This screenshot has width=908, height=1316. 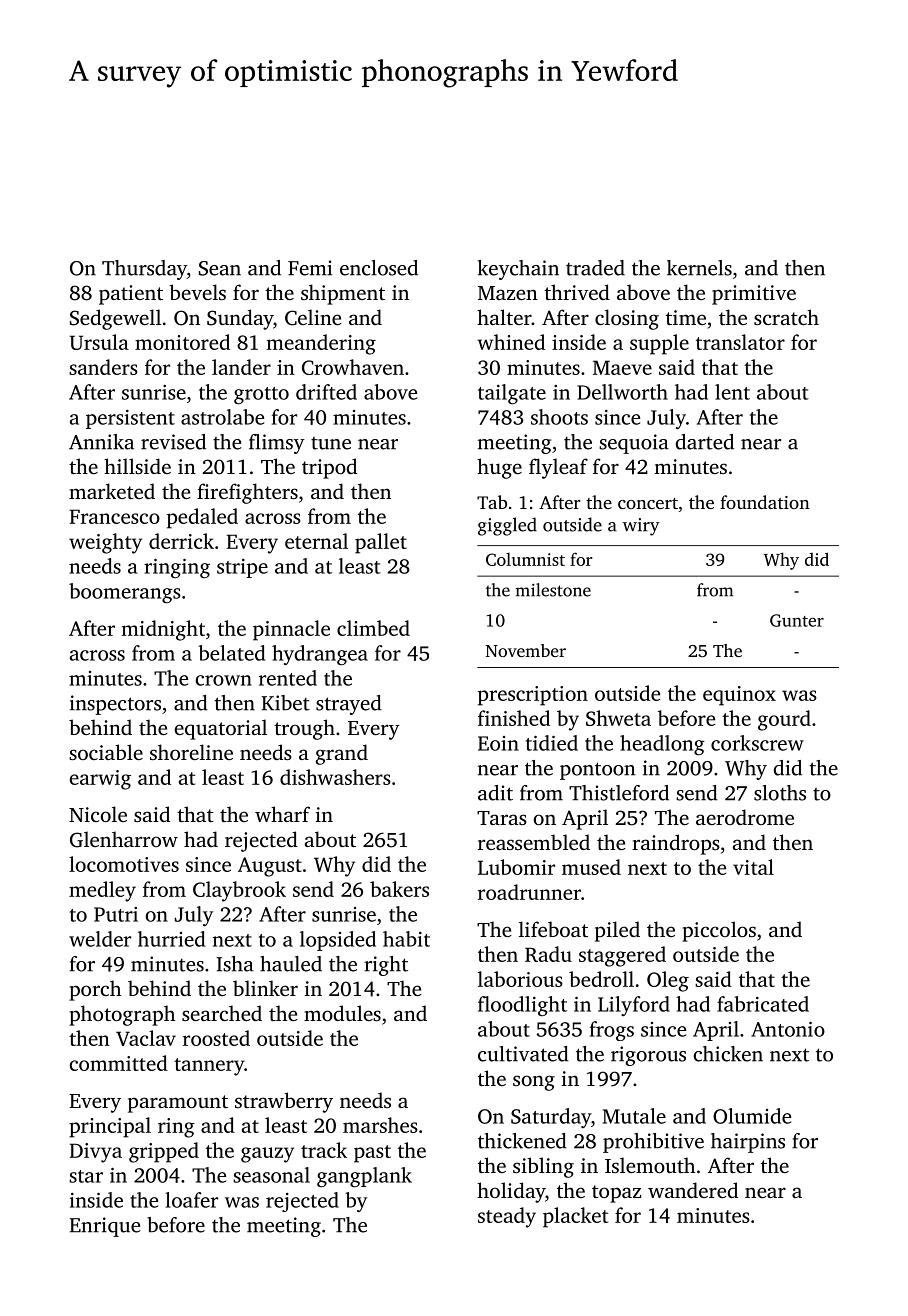 What do you see at coordinates (522, 1141) in the screenshot?
I see `thickened` at bounding box center [522, 1141].
